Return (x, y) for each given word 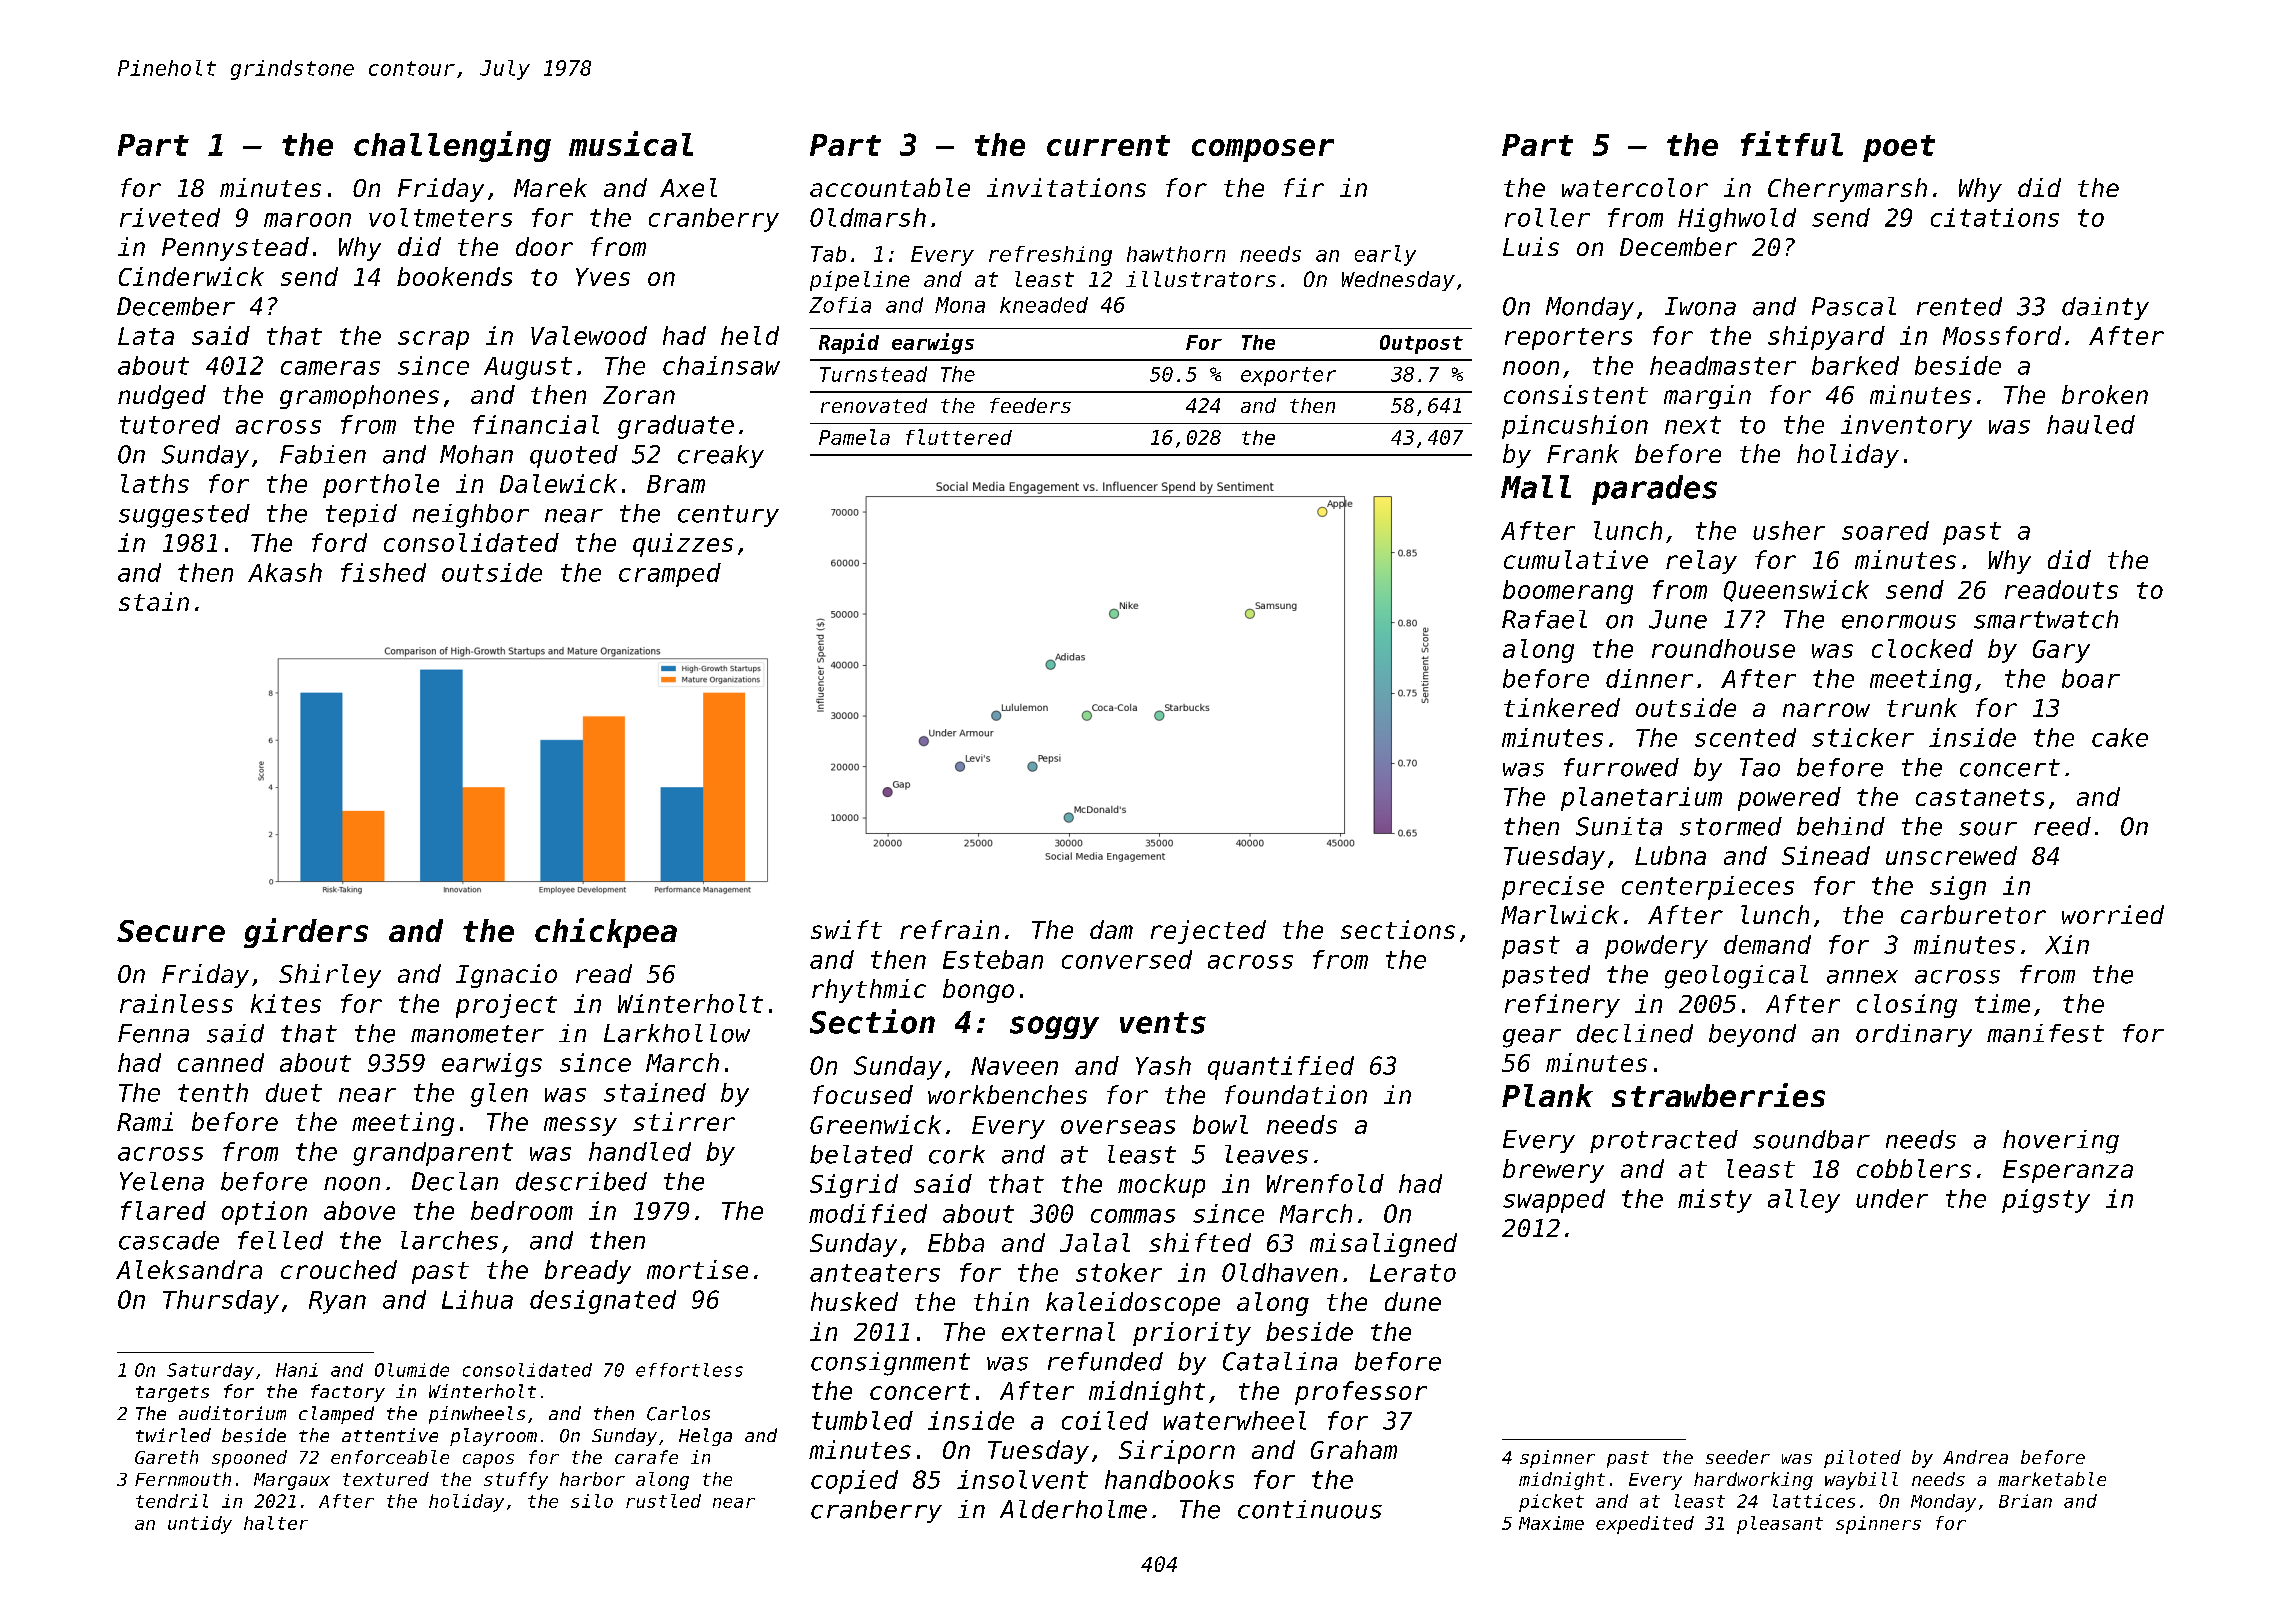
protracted (1664, 1141)
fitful (1792, 143)
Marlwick (1560, 914)
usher (1789, 530)
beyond (1752, 1035)
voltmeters (440, 217)
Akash (285, 572)
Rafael (1544, 619)
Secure (171, 931)
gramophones (359, 397)
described (581, 1181)
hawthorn (1176, 254)
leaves (1266, 1154)
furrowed (1621, 767)
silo (592, 1501)
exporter (1288, 376)
